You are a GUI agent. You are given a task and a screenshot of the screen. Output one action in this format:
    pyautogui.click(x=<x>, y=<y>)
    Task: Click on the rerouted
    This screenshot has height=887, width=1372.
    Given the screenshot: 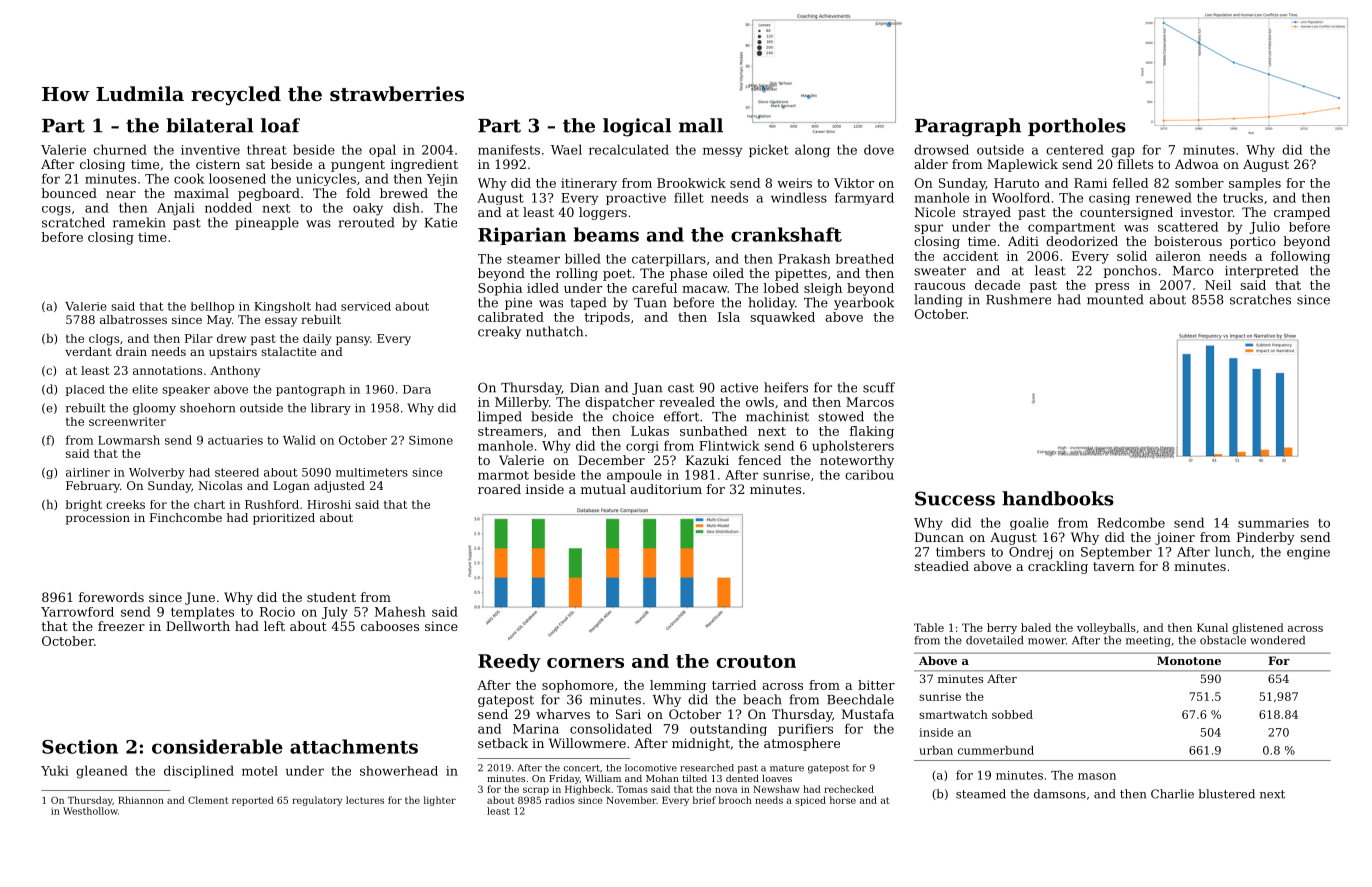 What is the action you would take?
    pyautogui.click(x=367, y=222)
